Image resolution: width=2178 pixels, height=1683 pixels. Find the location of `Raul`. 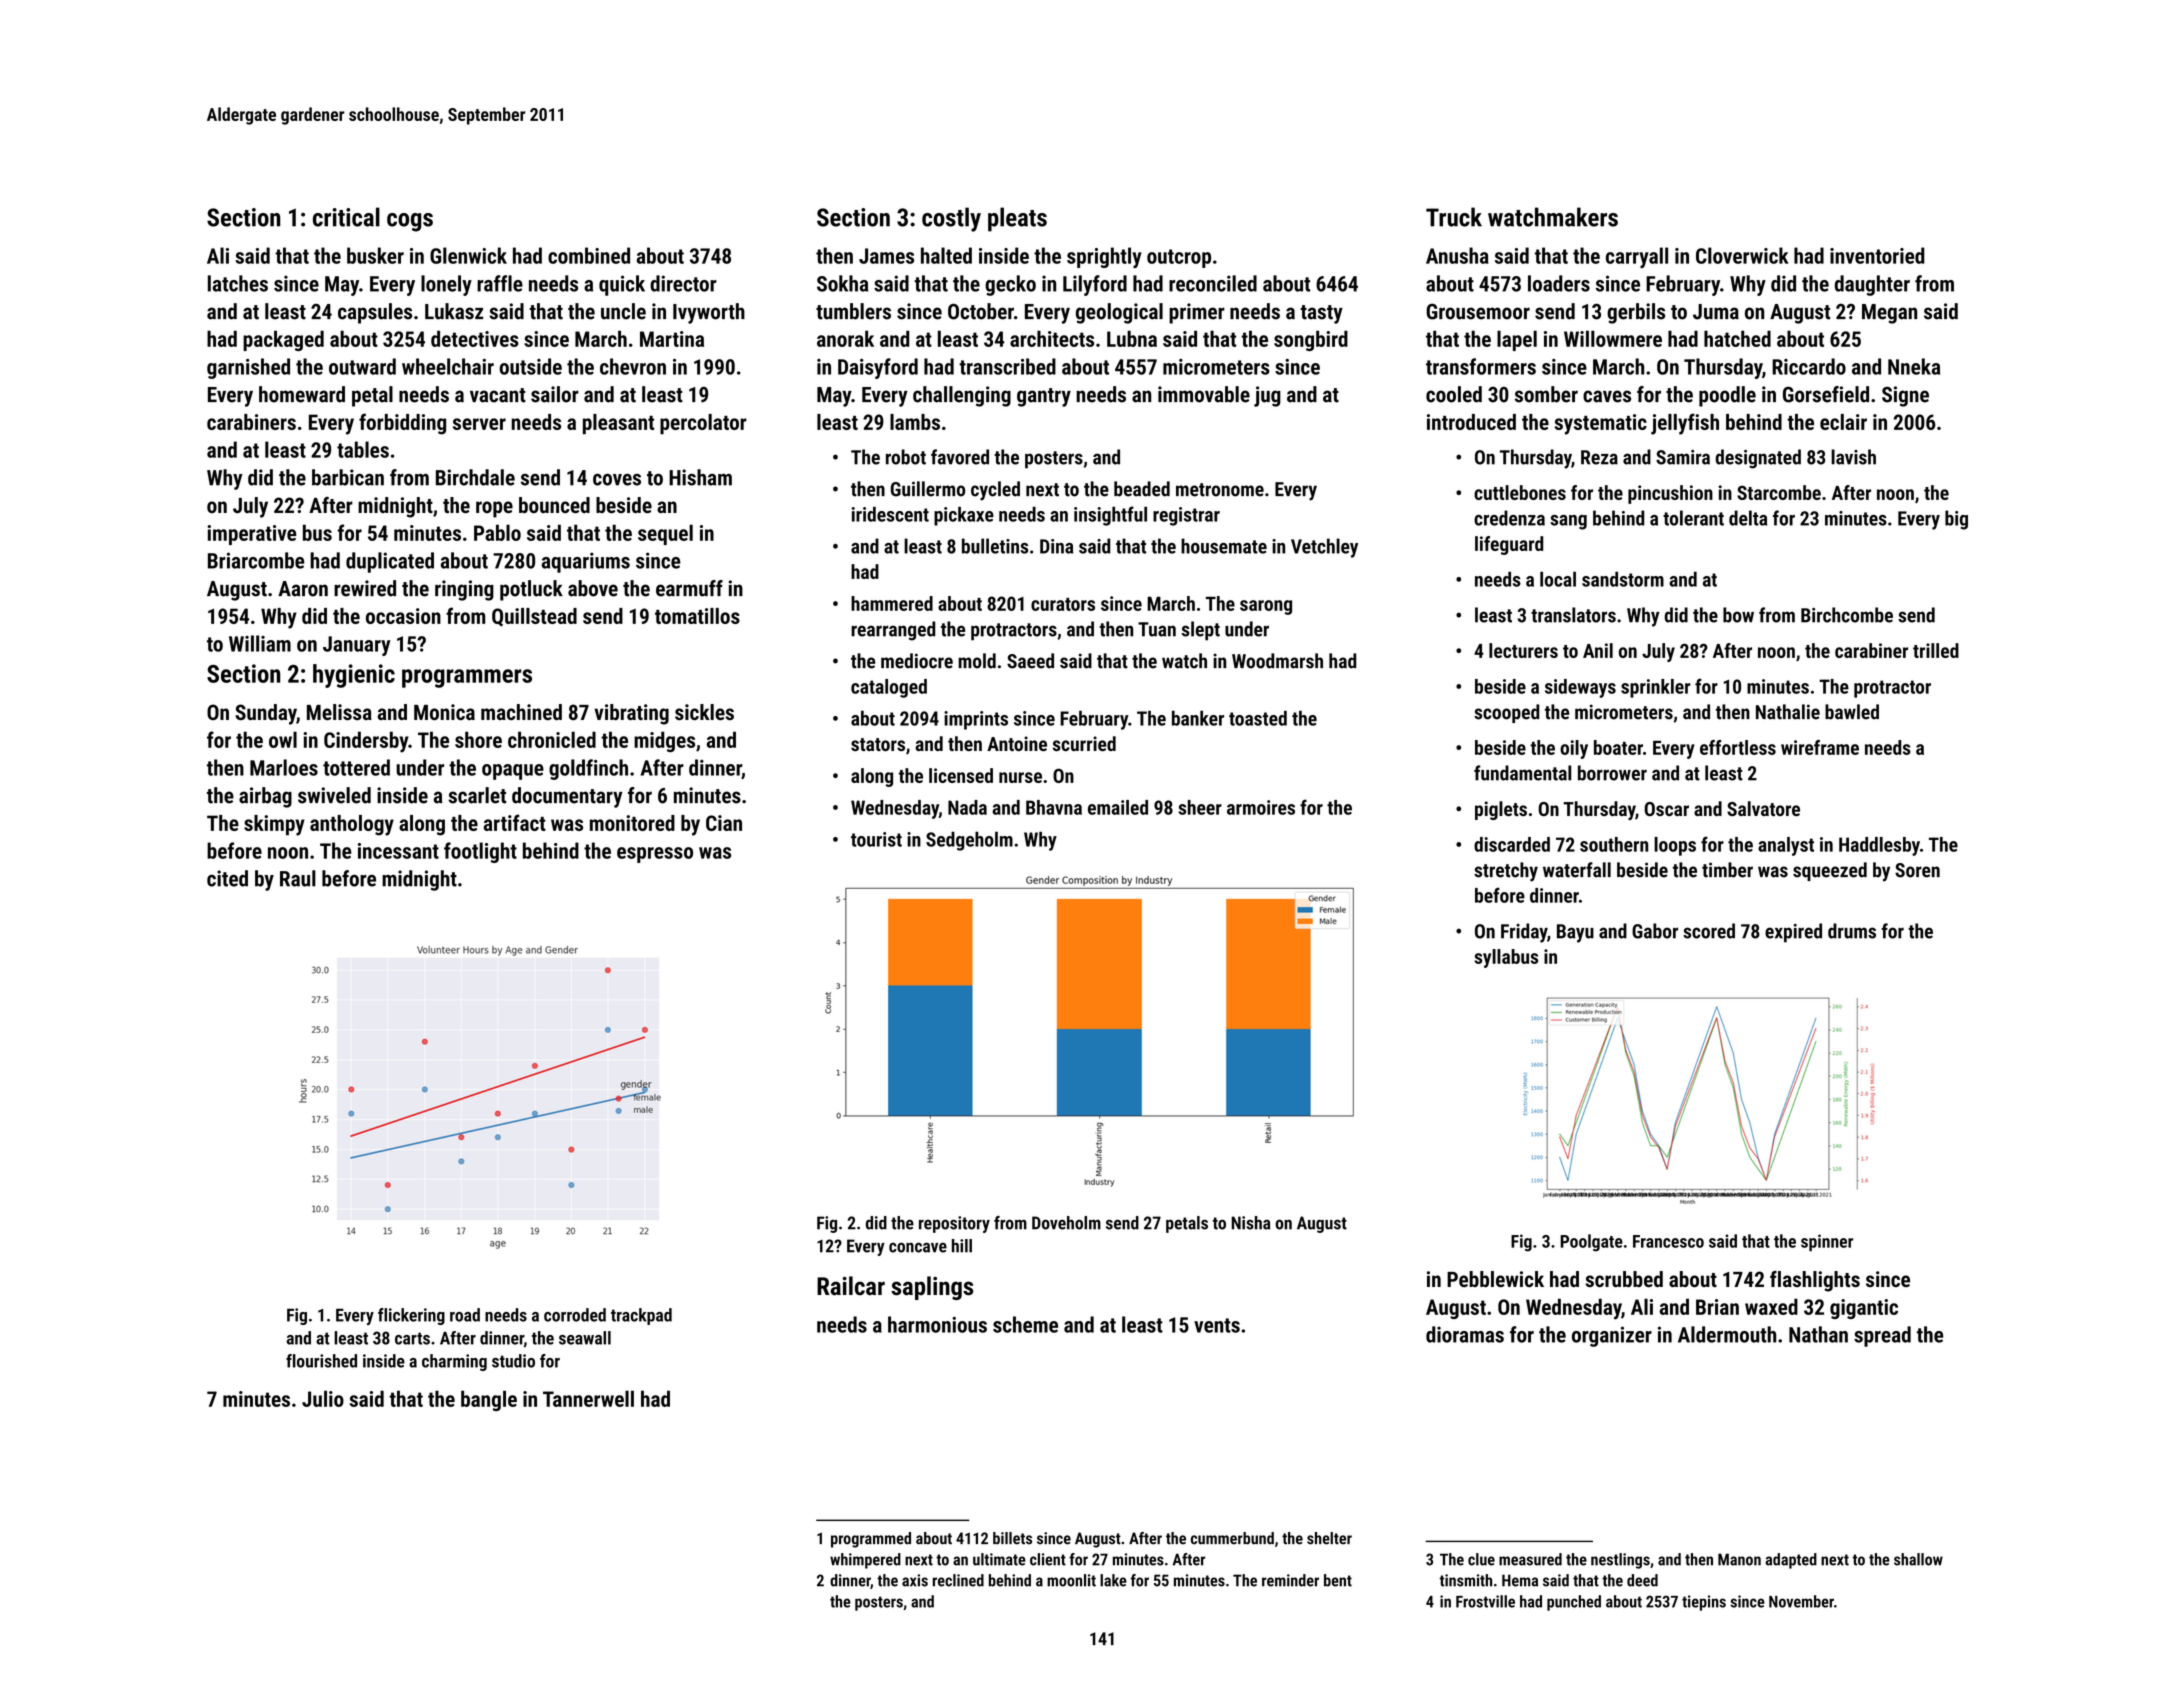

Raul is located at coordinates (298, 878).
